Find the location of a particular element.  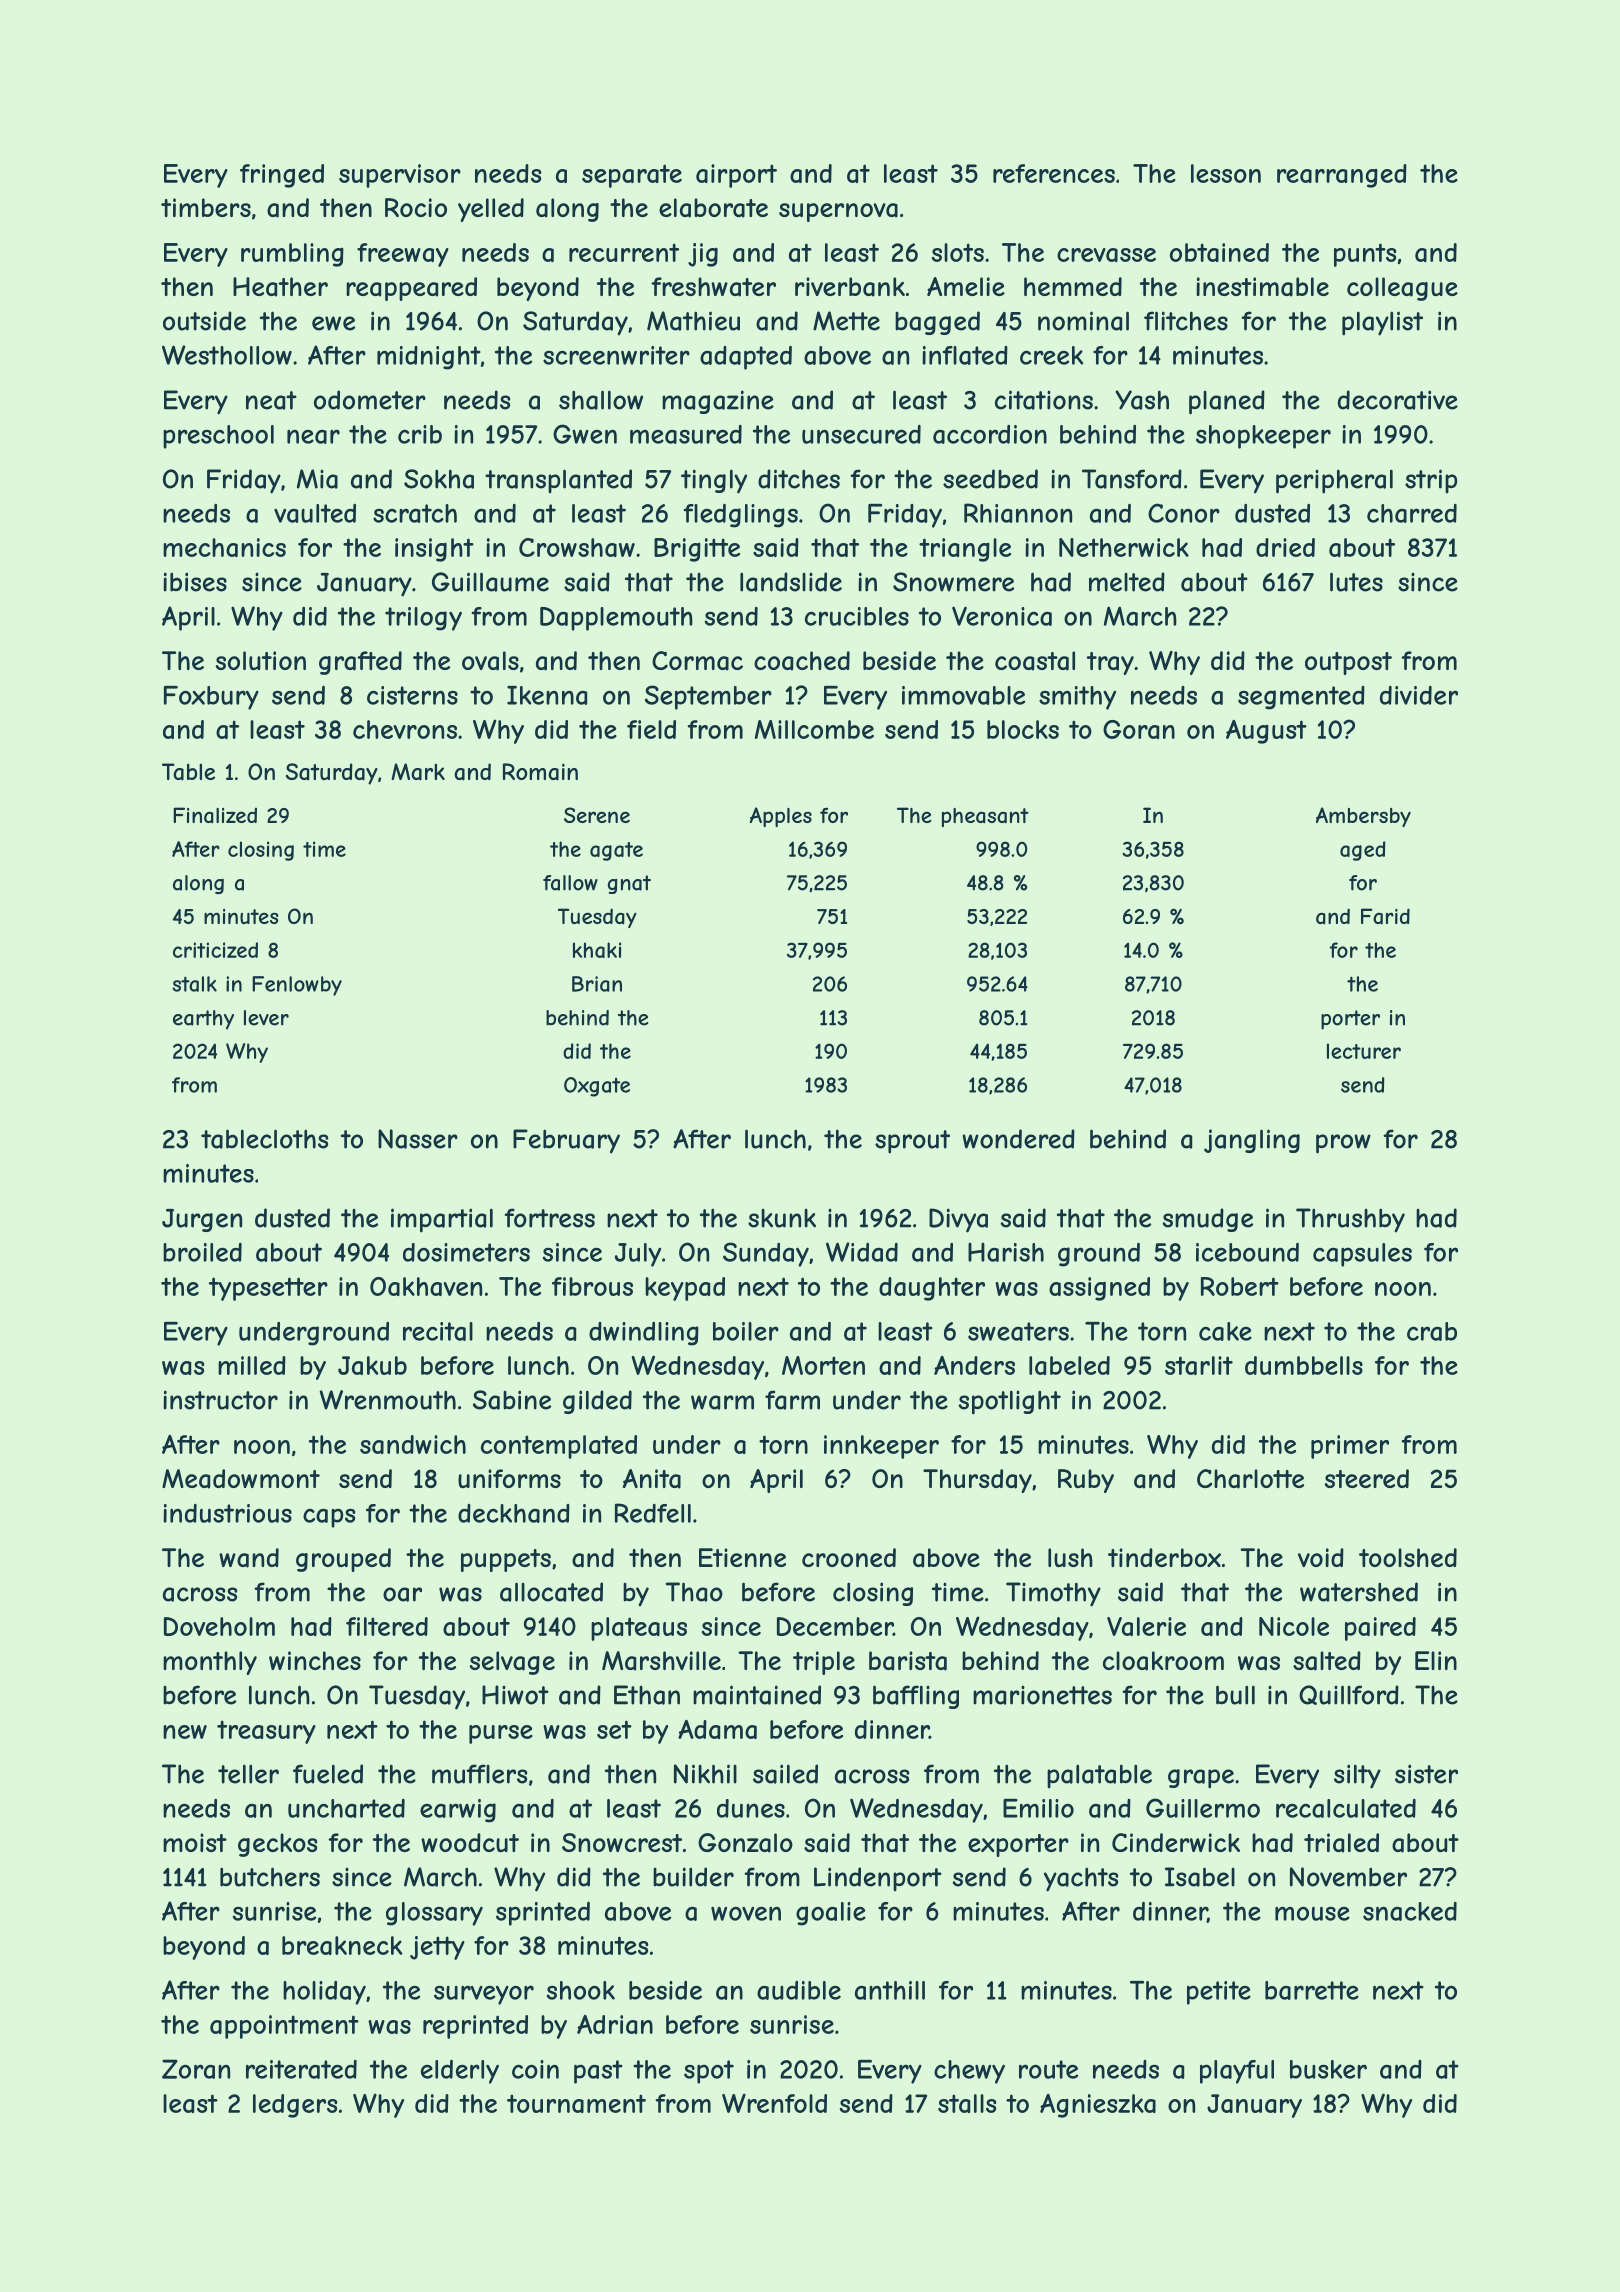

selvage is located at coordinates (512, 1663).
